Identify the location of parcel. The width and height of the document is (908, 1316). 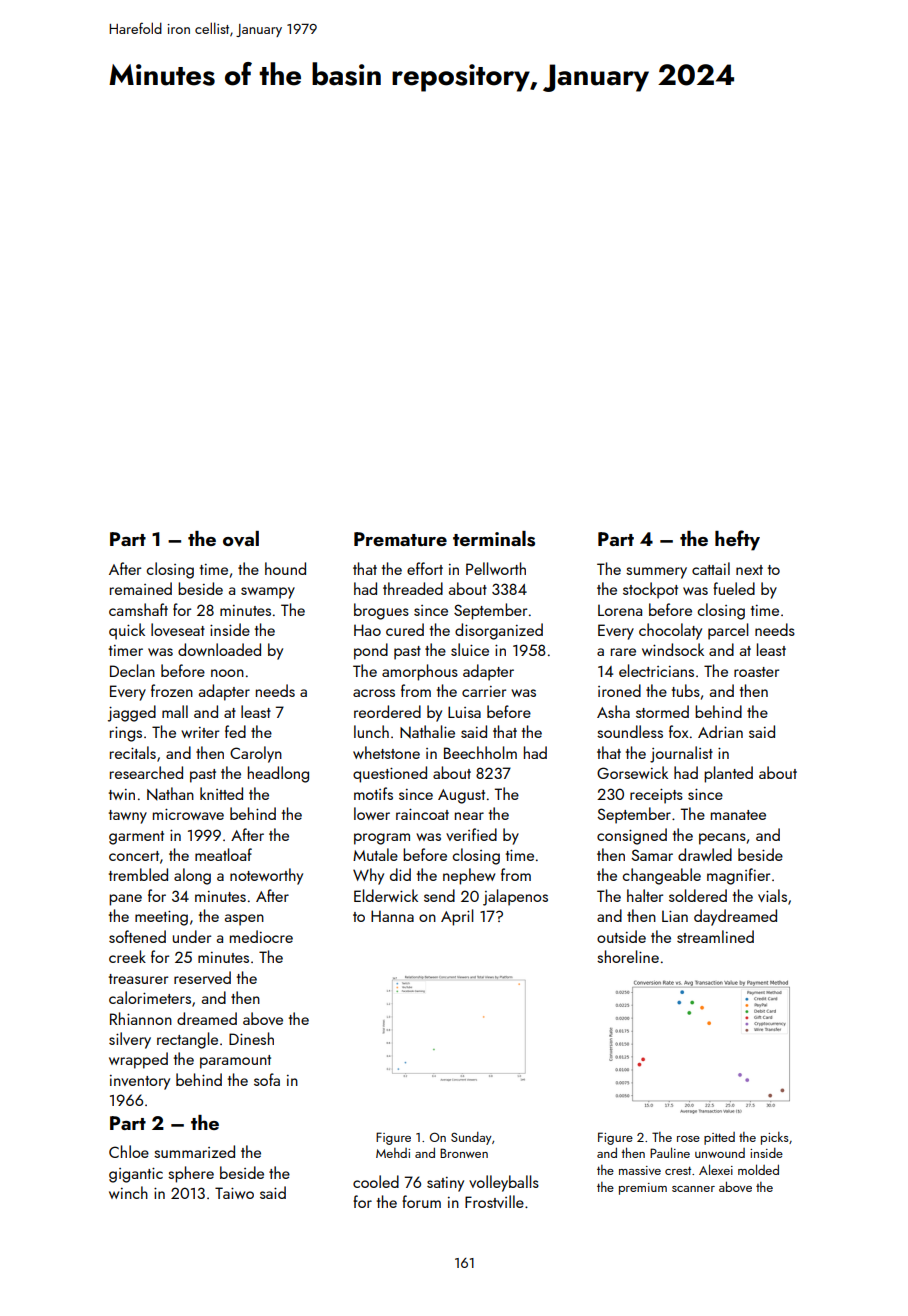
(728, 631).
